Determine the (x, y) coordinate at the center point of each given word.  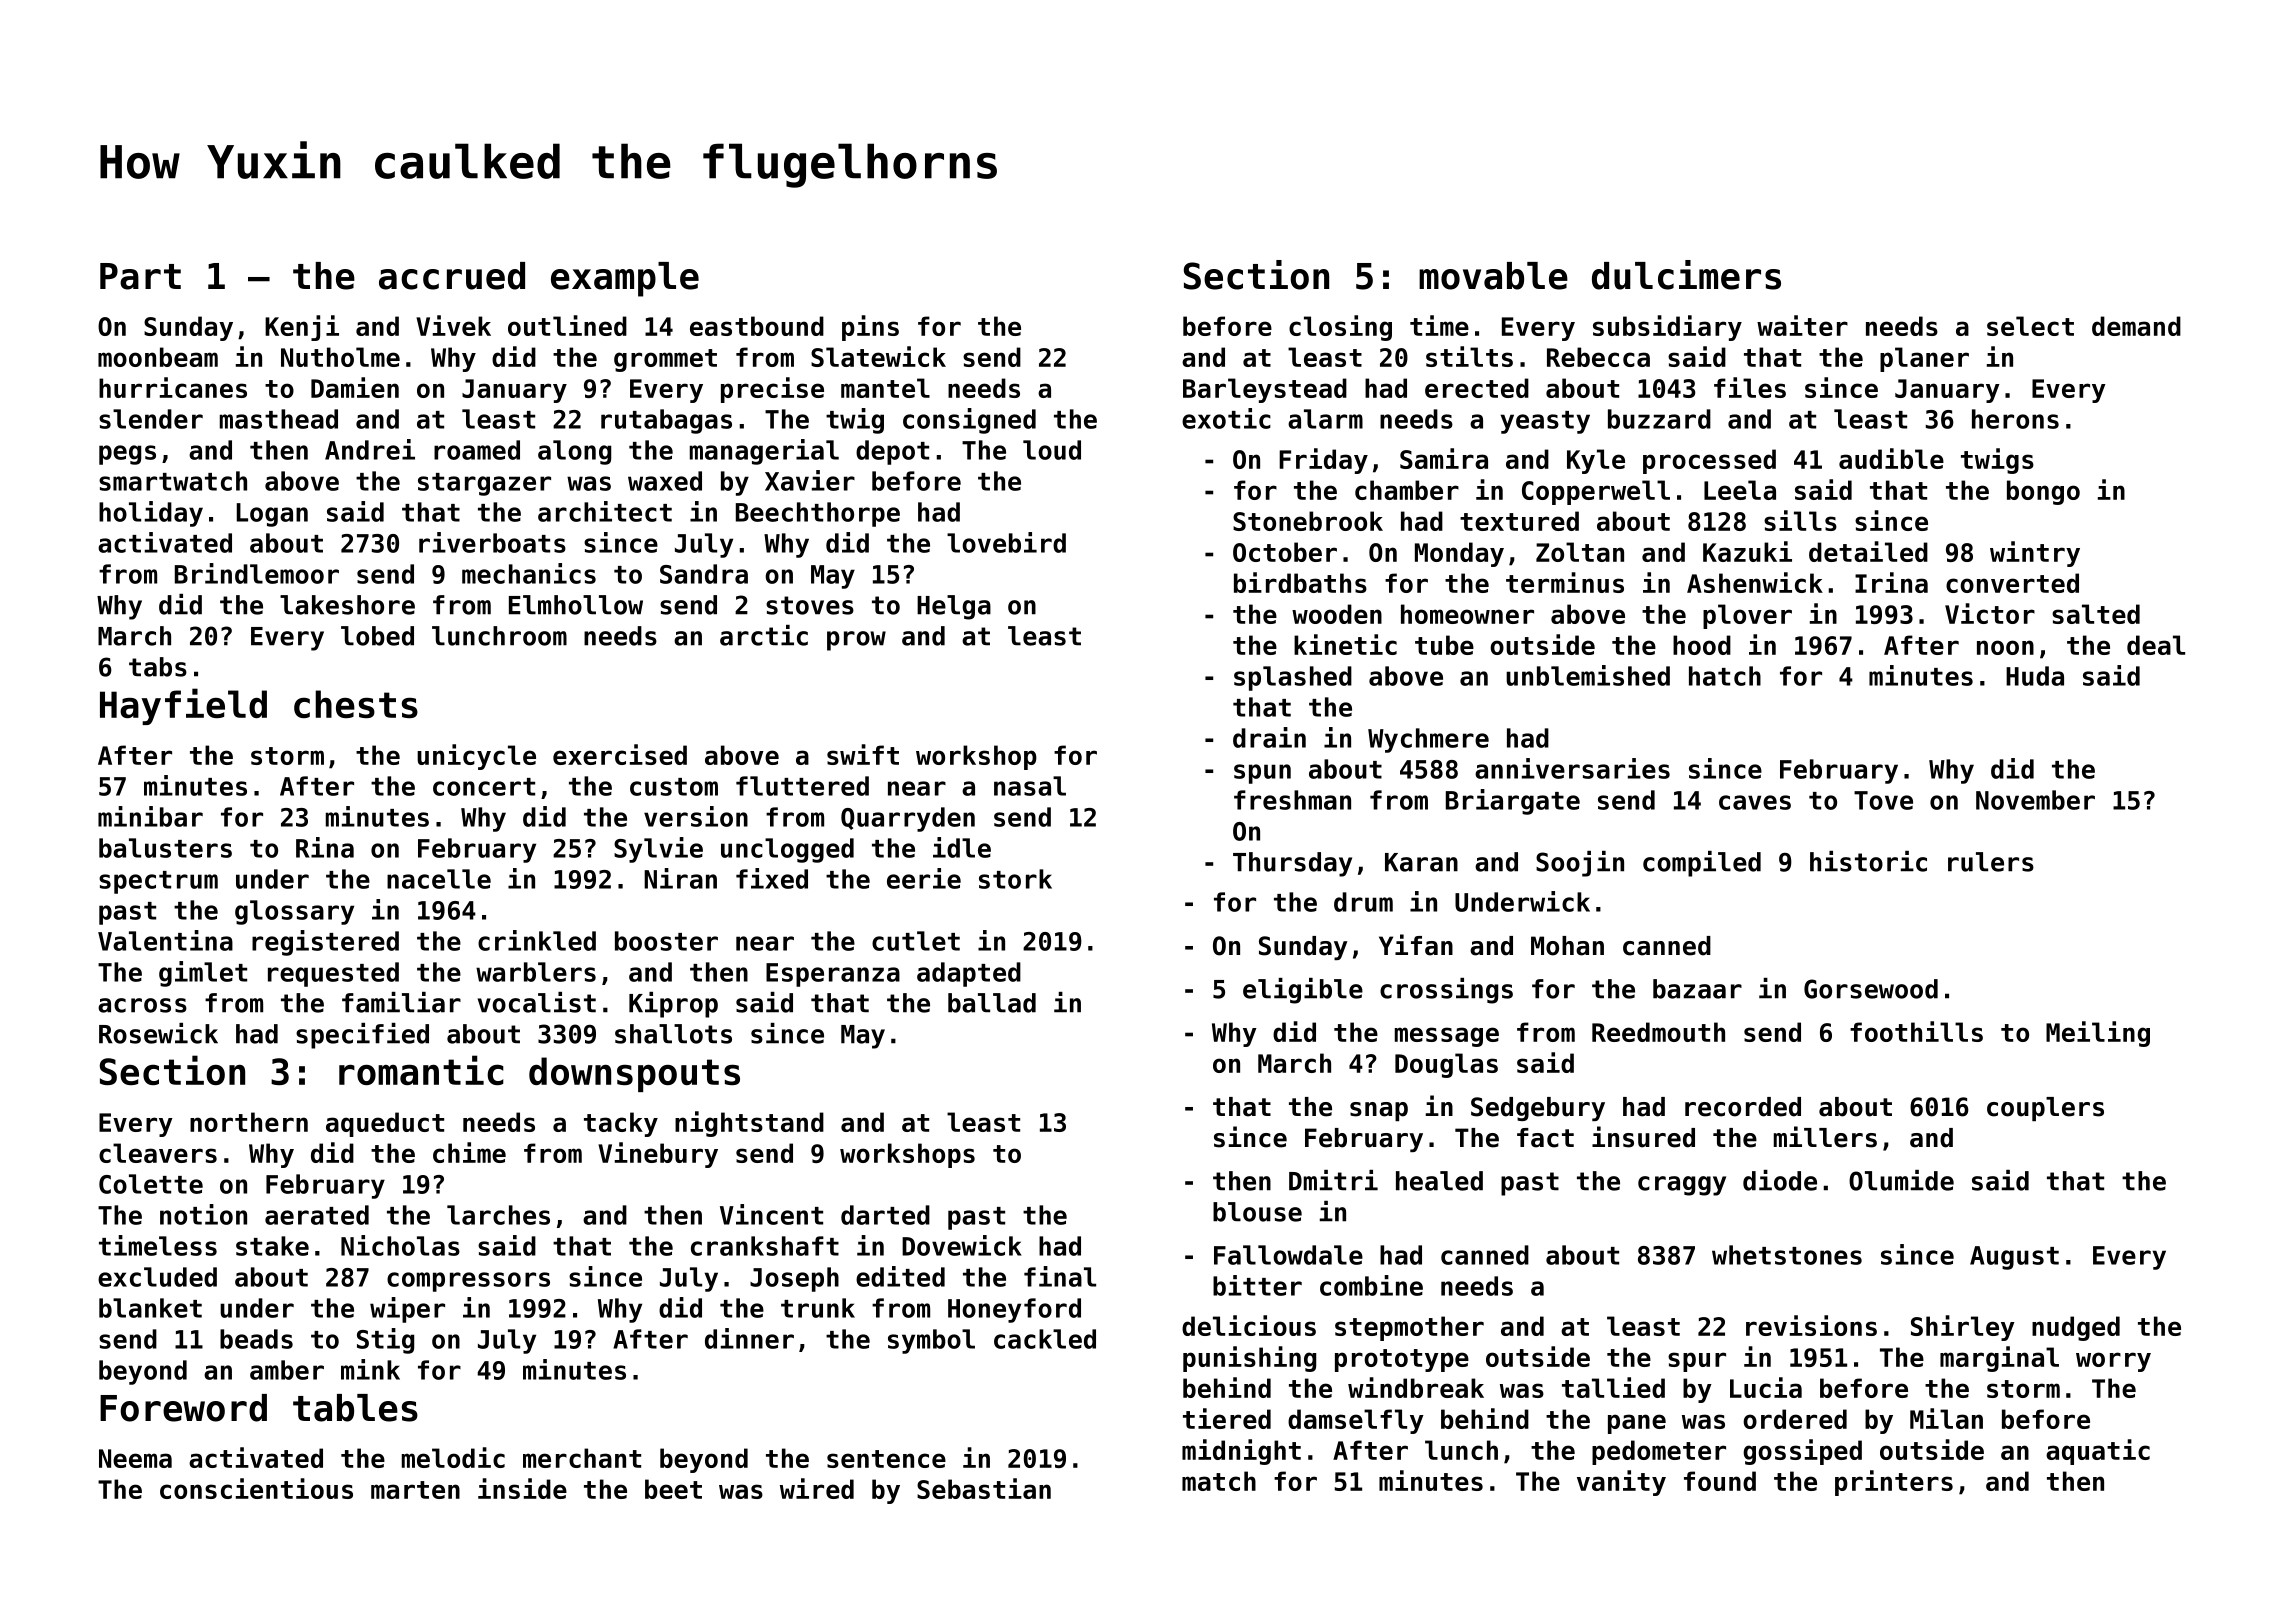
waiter (1802, 325)
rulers (1991, 862)
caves (1755, 802)
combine (1371, 1285)
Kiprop (673, 1005)
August (2014, 1258)
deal (2156, 645)
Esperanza (833, 975)
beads (256, 1339)
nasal (1030, 786)
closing (1340, 328)
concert (484, 787)
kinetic (1345, 644)
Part (140, 276)
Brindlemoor (257, 573)
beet (673, 1489)
